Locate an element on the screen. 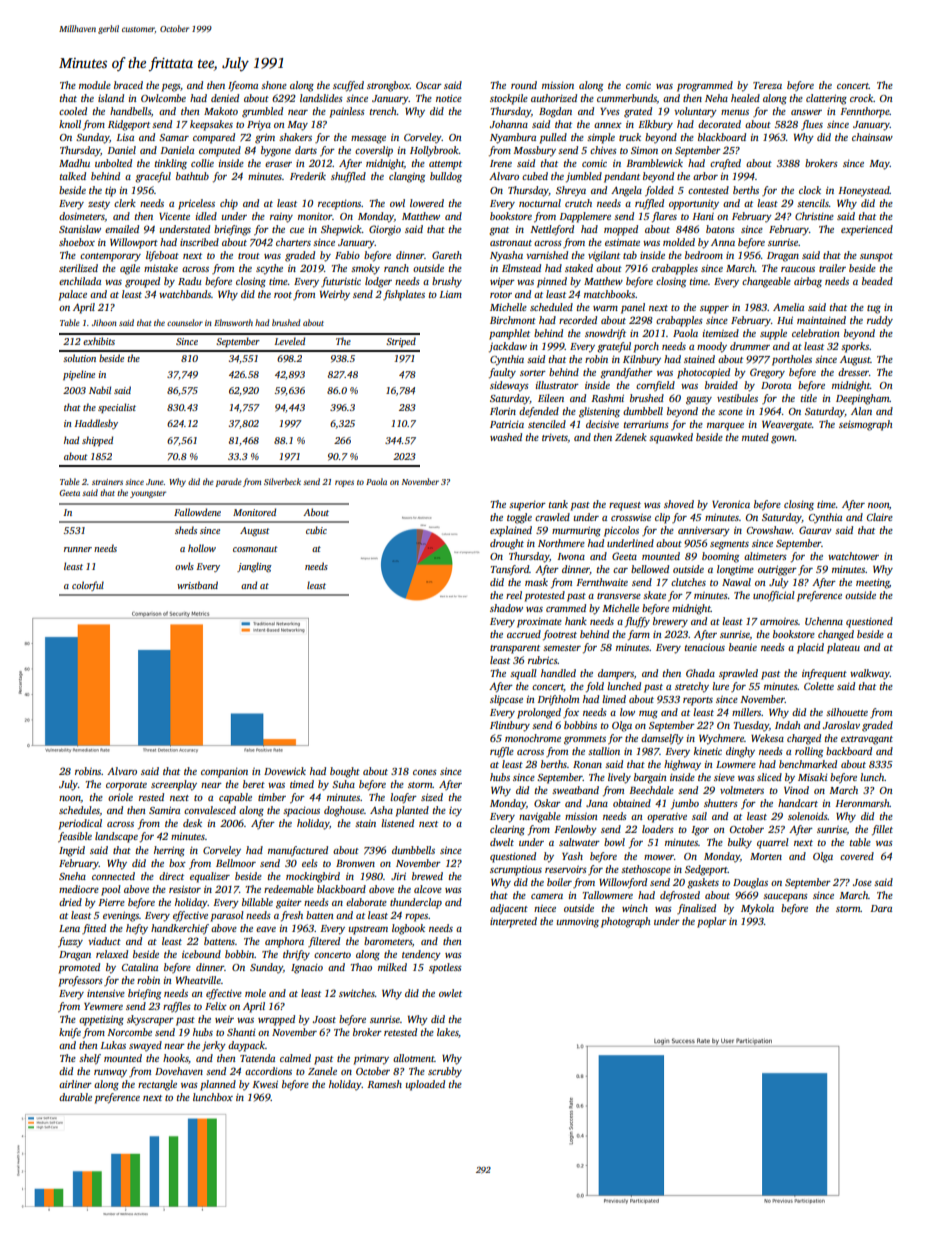 Image resolution: width=952 pixels, height=1233 pixels. barometers is located at coordinates (388, 941).
